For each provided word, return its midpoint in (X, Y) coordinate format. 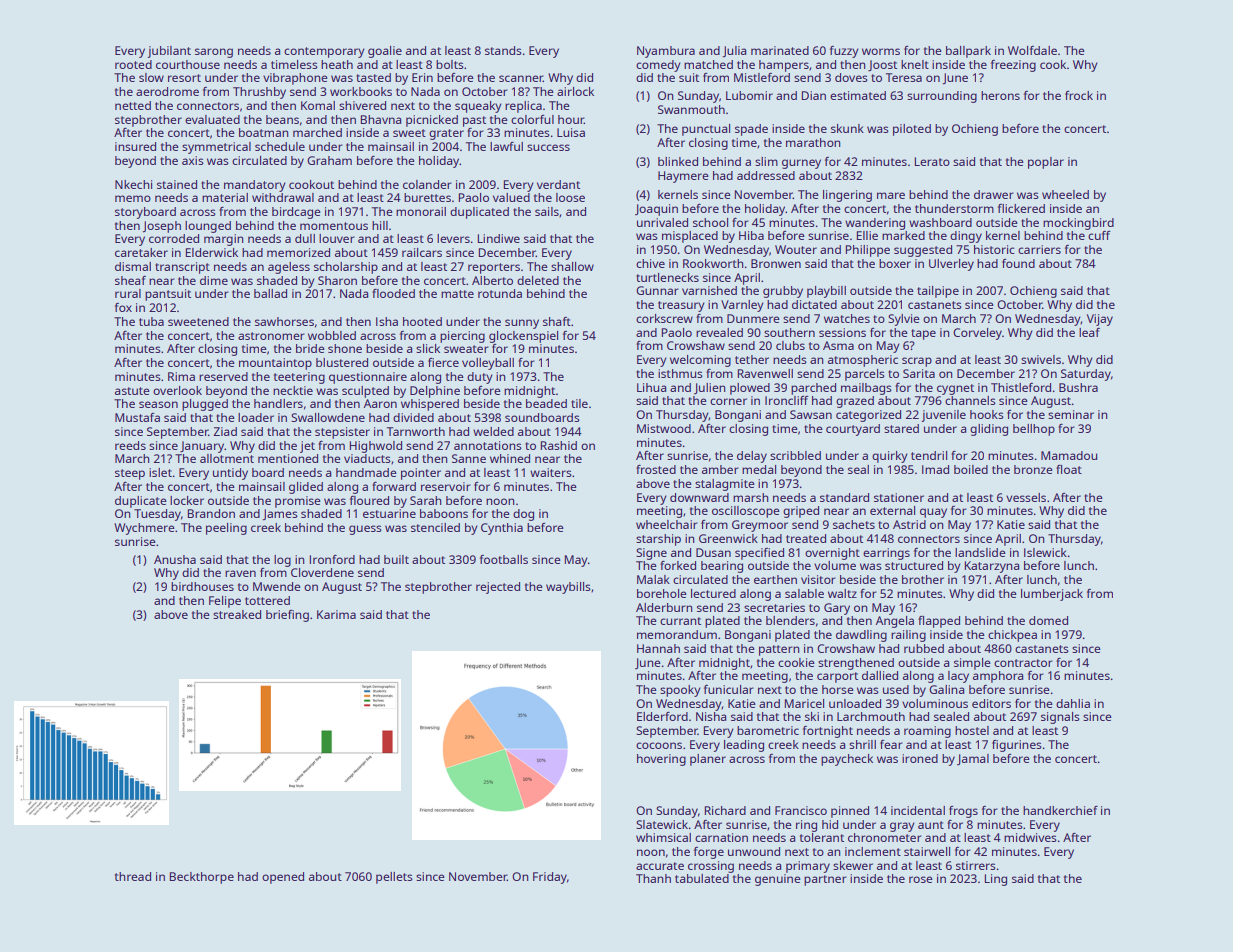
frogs (963, 812)
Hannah (658, 648)
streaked (237, 614)
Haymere (683, 177)
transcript (182, 268)
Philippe (868, 251)
